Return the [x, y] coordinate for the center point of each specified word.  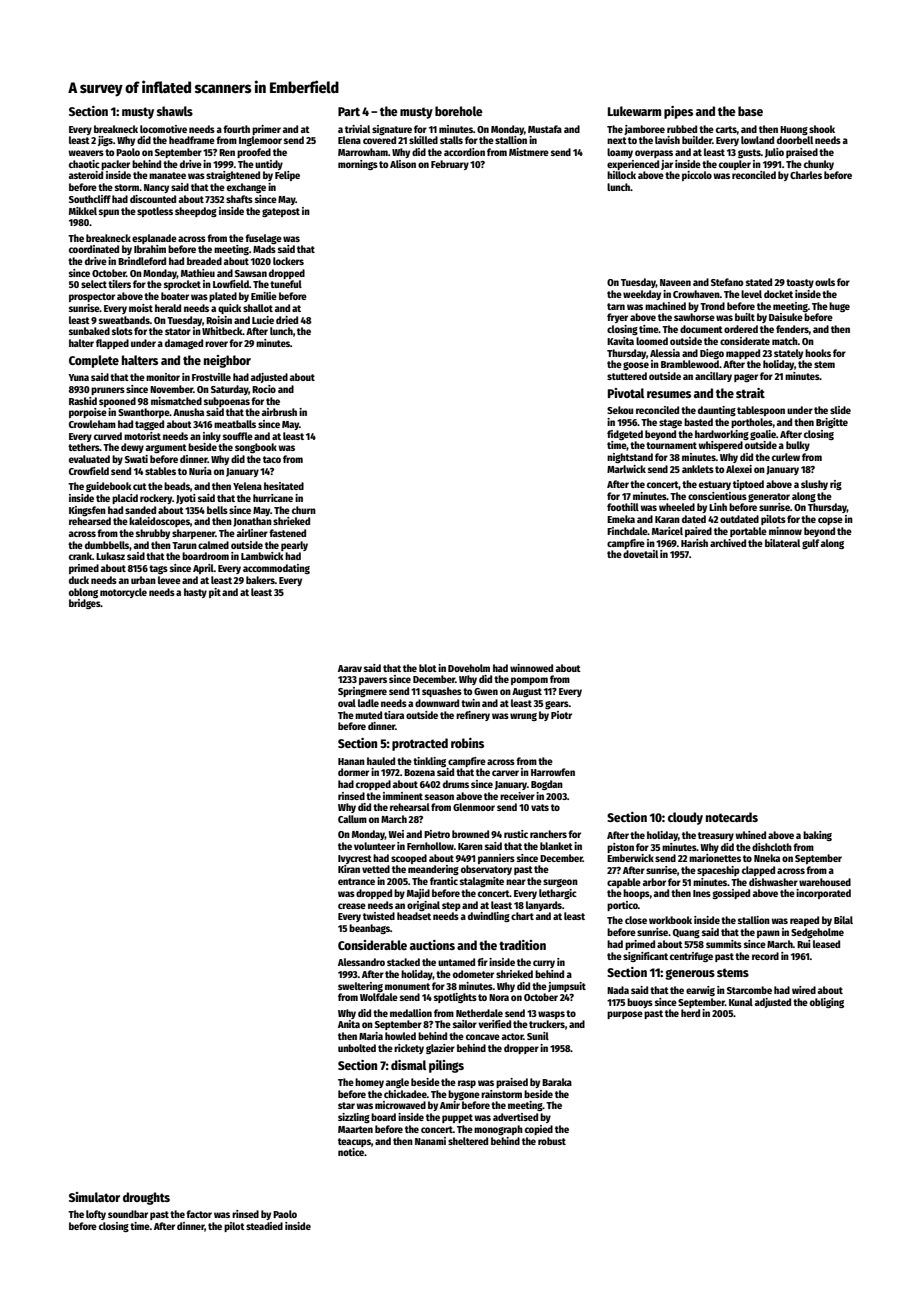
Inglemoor [260, 141]
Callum [352, 819]
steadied [264, 1226]
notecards [732, 817]
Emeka [621, 519]
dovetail [640, 554]
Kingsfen [87, 511]
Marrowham [363, 152]
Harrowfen [553, 772]
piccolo [697, 176]
